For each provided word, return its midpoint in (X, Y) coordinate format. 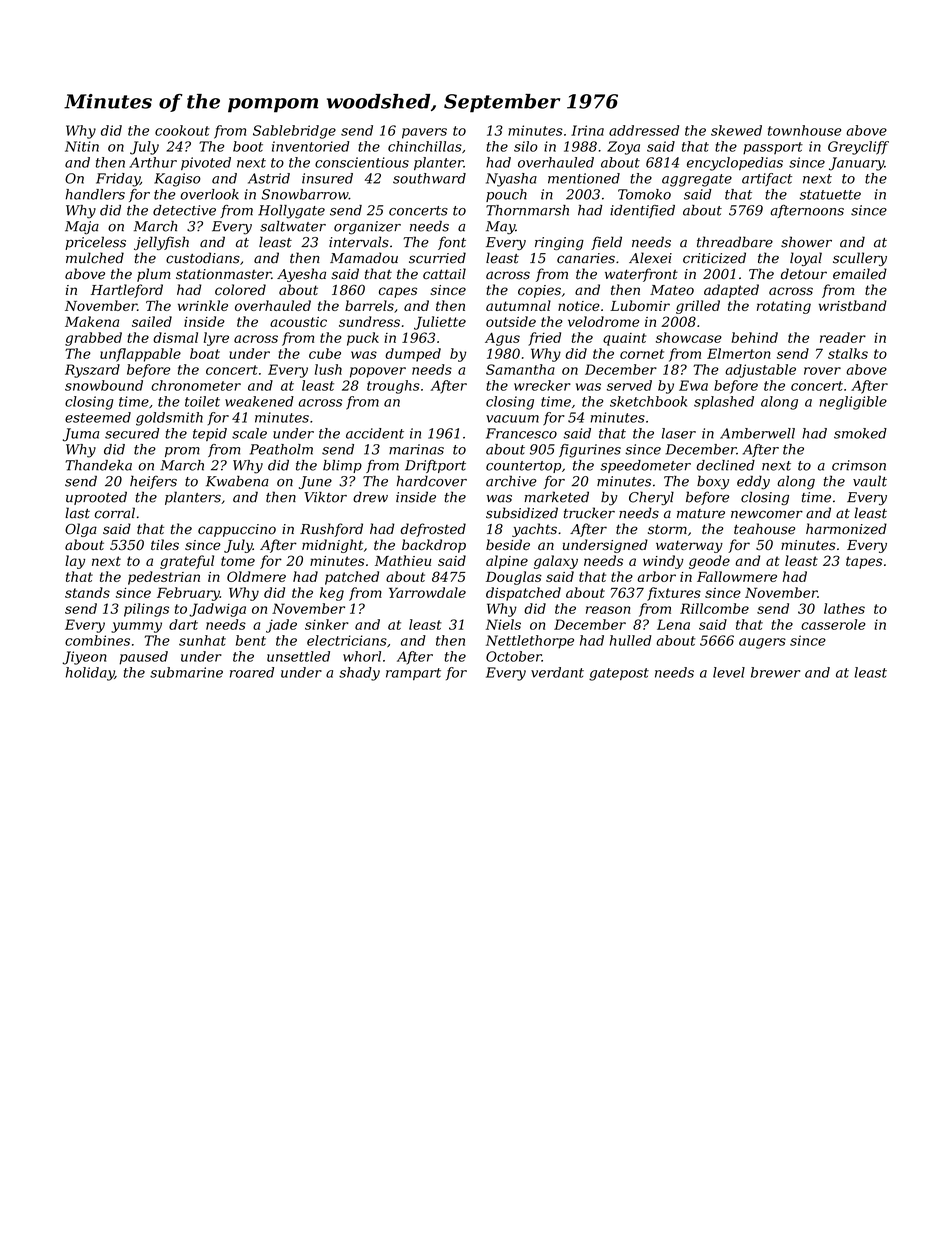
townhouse (804, 130)
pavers (424, 133)
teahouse (765, 529)
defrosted (433, 530)
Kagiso (177, 180)
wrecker (542, 385)
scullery (860, 259)
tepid (210, 434)
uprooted (96, 498)
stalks (848, 353)
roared (252, 672)
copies (539, 291)
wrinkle (203, 305)
